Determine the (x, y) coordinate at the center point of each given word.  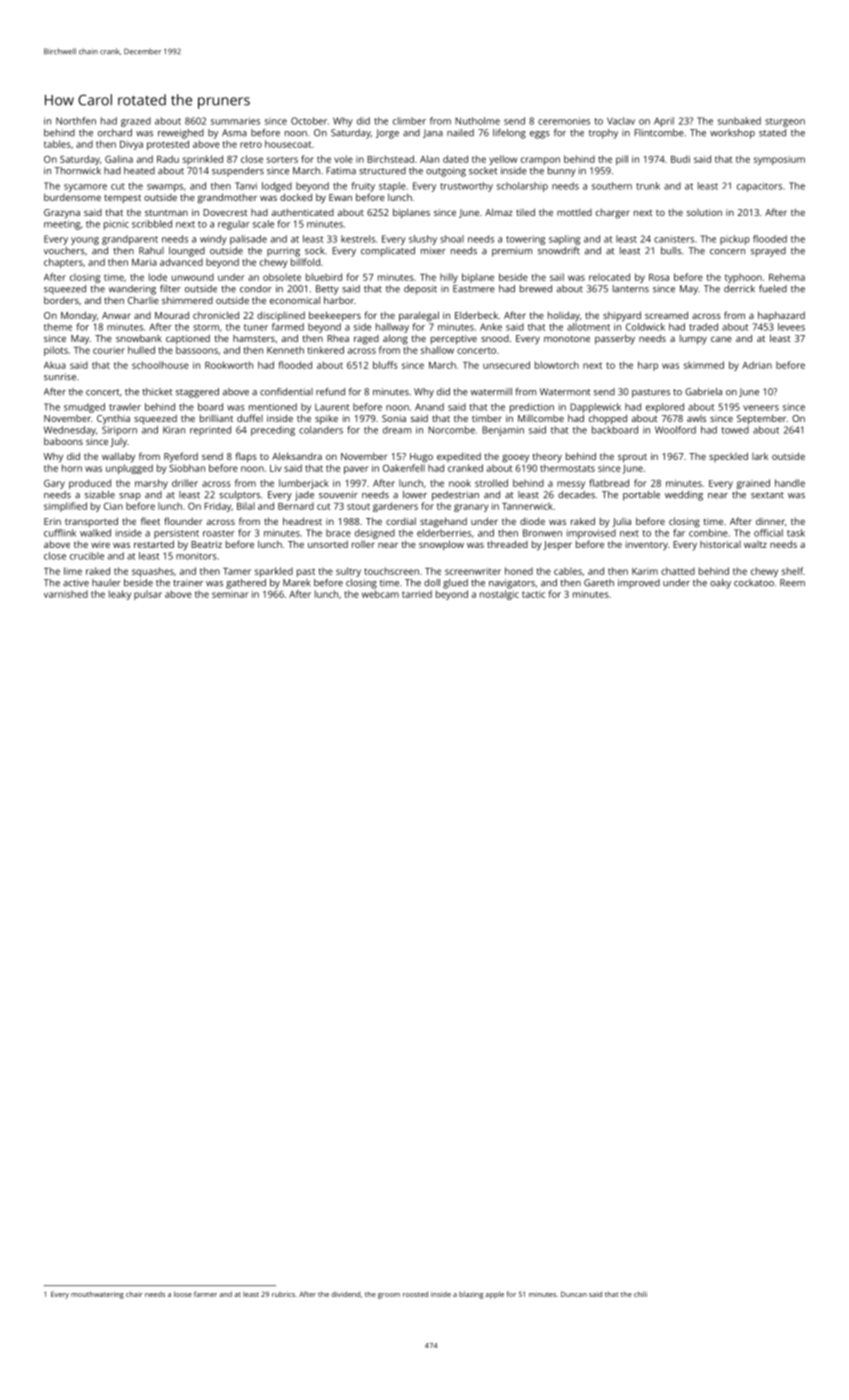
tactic (533, 594)
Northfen (76, 121)
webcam (380, 594)
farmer (205, 1294)
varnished (66, 594)
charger (613, 214)
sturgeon (785, 122)
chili (640, 1294)
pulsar (148, 595)
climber (409, 121)
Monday (79, 316)
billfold (305, 262)
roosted (415, 1294)
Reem (792, 583)
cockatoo (754, 583)
